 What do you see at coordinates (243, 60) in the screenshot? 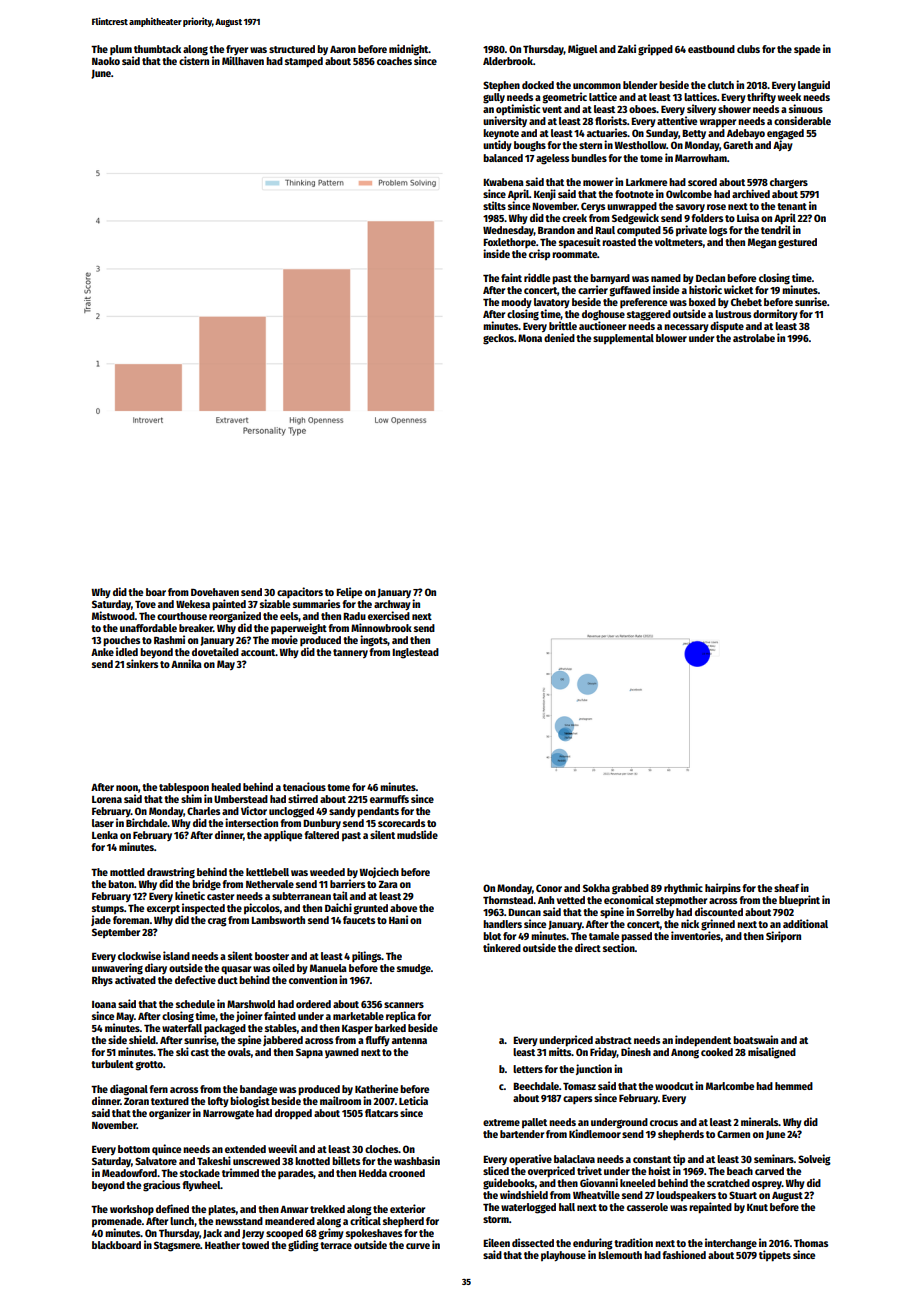
I see `Millhaven` at bounding box center [243, 60].
